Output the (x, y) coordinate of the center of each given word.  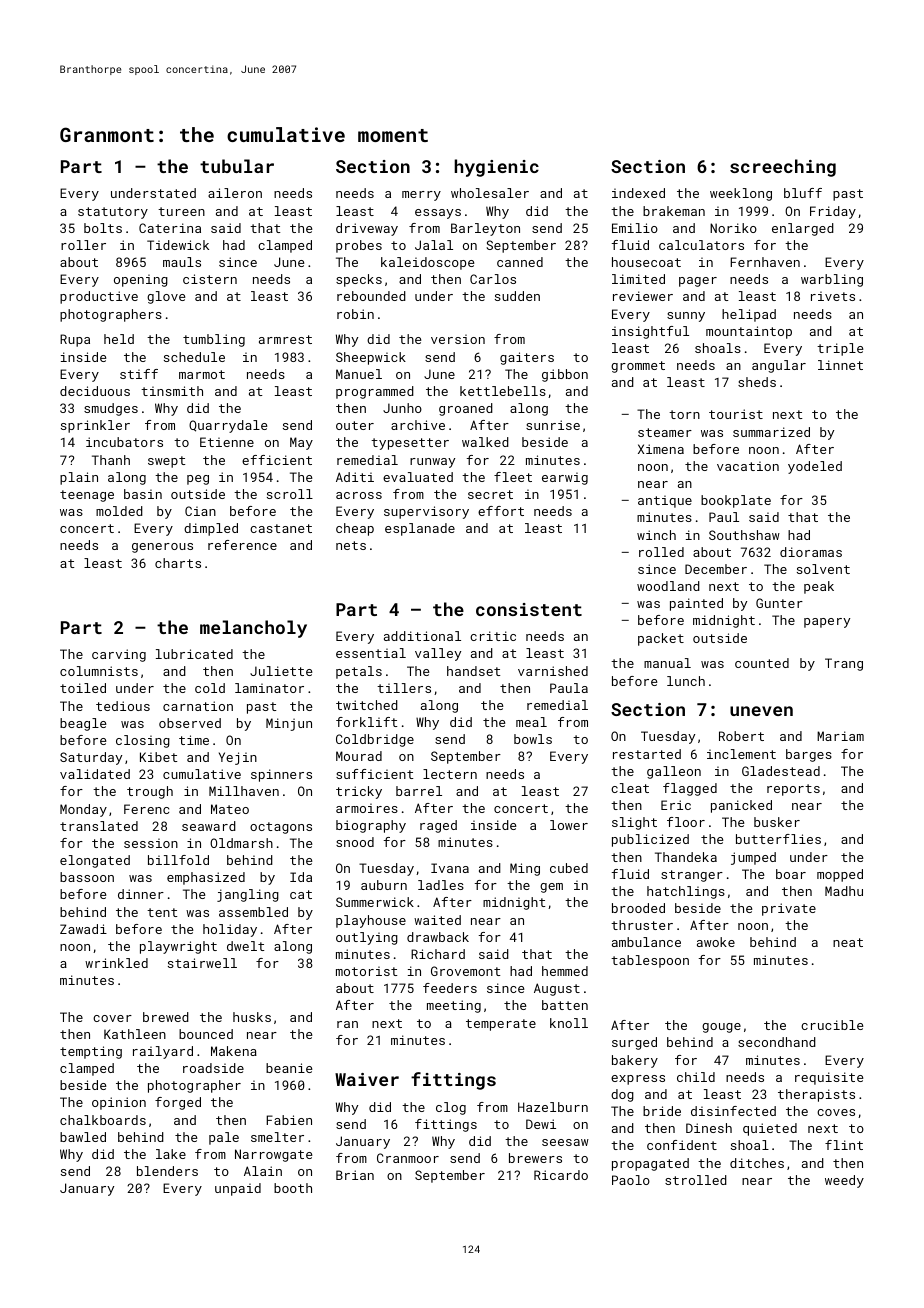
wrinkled (116, 963)
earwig (565, 478)
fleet (513, 477)
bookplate (736, 501)
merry (421, 196)
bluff (803, 193)
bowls (533, 739)
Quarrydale (228, 426)
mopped (840, 875)
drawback (438, 937)
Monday (83, 810)
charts (178, 563)
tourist (736, 414)
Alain (263, 1171)
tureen (181, 211)
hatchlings (686, 892)
